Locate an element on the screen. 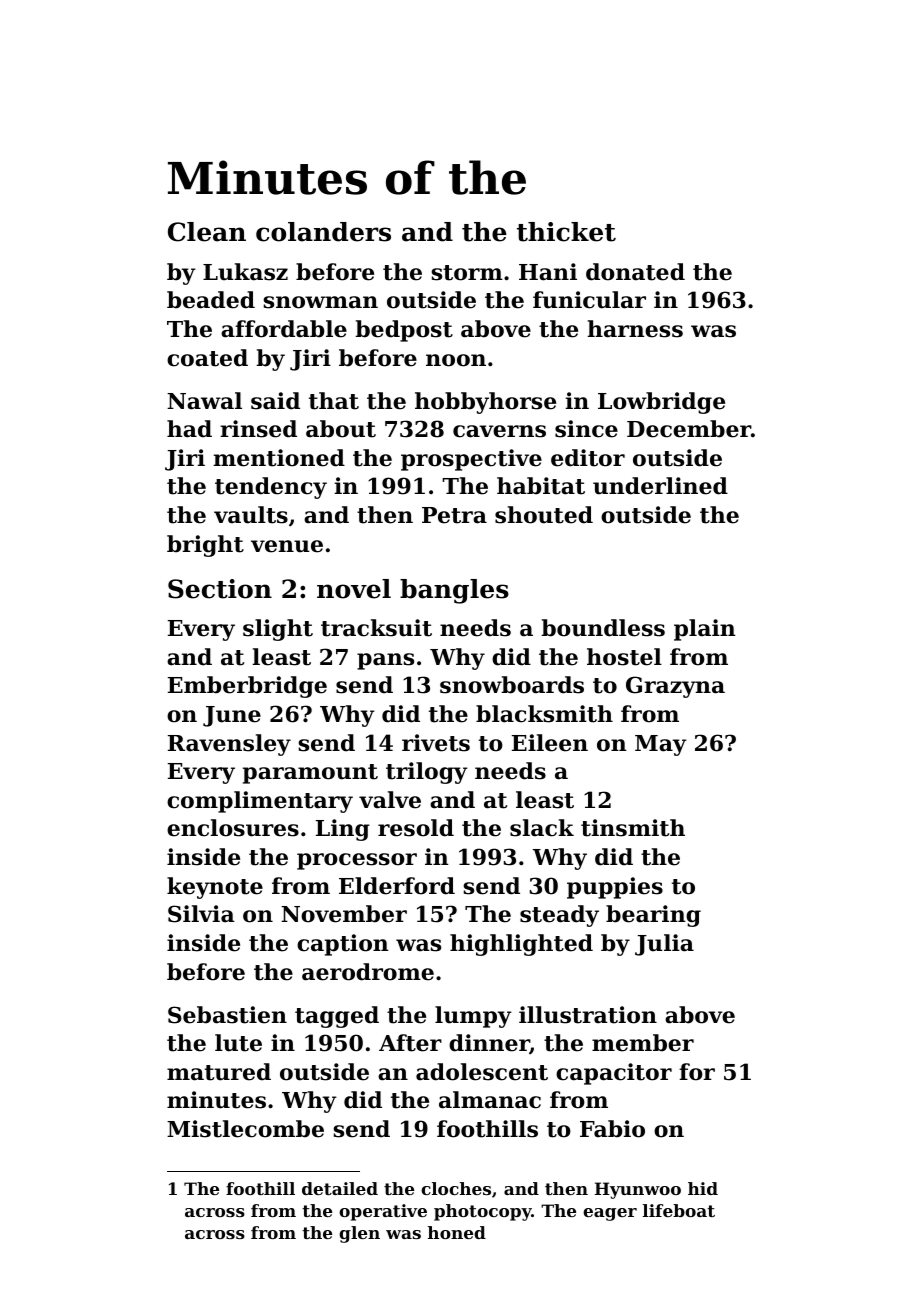  hobbyhorse is located at coordinates (485, 403).
